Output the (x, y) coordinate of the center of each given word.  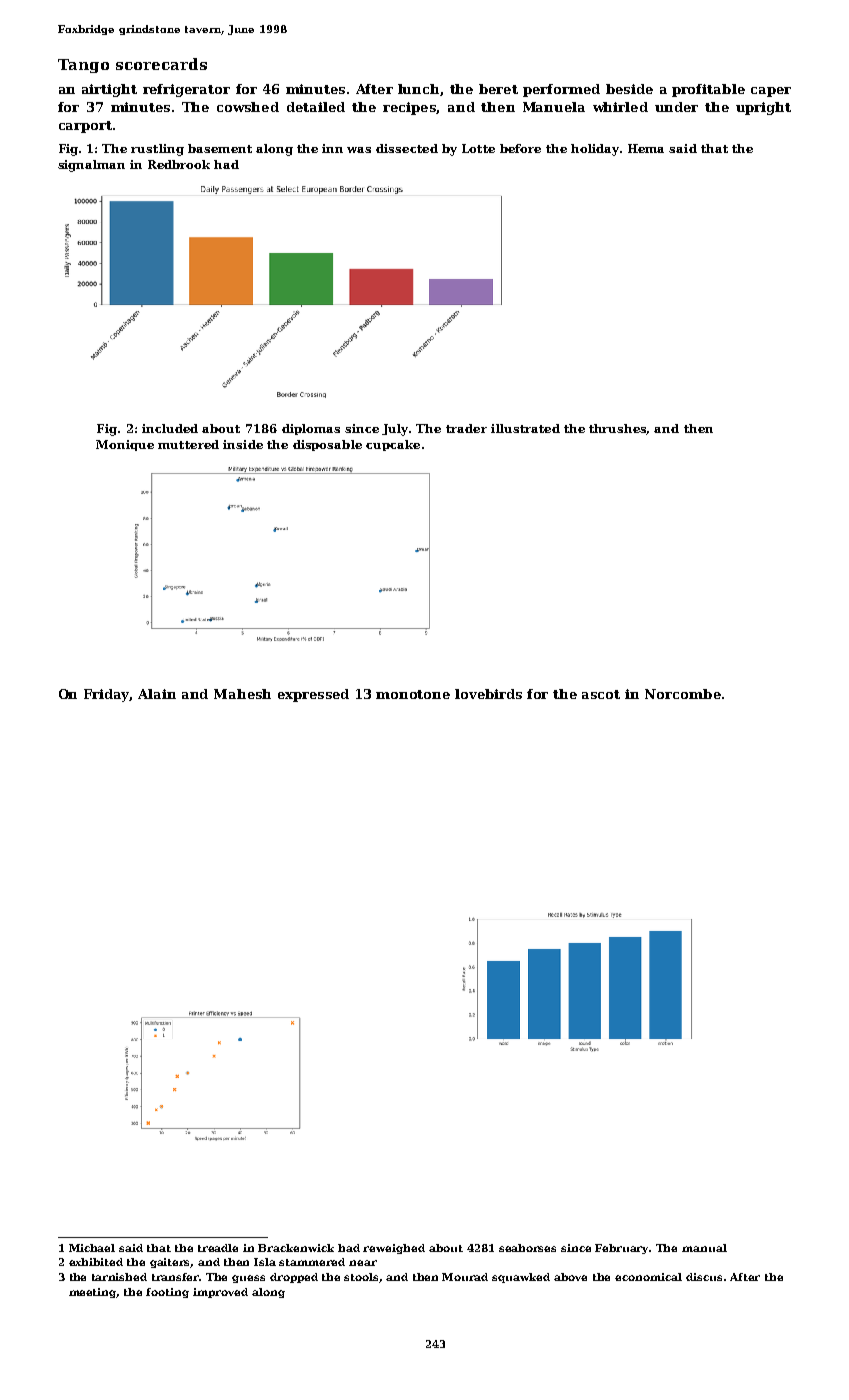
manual (704, 1248)
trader (466, 428)
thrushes (618, 429)
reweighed (394, 1249)
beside (629, 89)
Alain (157, 694)
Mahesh (242, 694)
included (170, 428)
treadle (218, 1248)
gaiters (170, 1263)
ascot (601, 694)
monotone (413, 694)
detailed (316, 107)
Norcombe (683, 694)
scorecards (161, 64)
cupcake (393, 445)
